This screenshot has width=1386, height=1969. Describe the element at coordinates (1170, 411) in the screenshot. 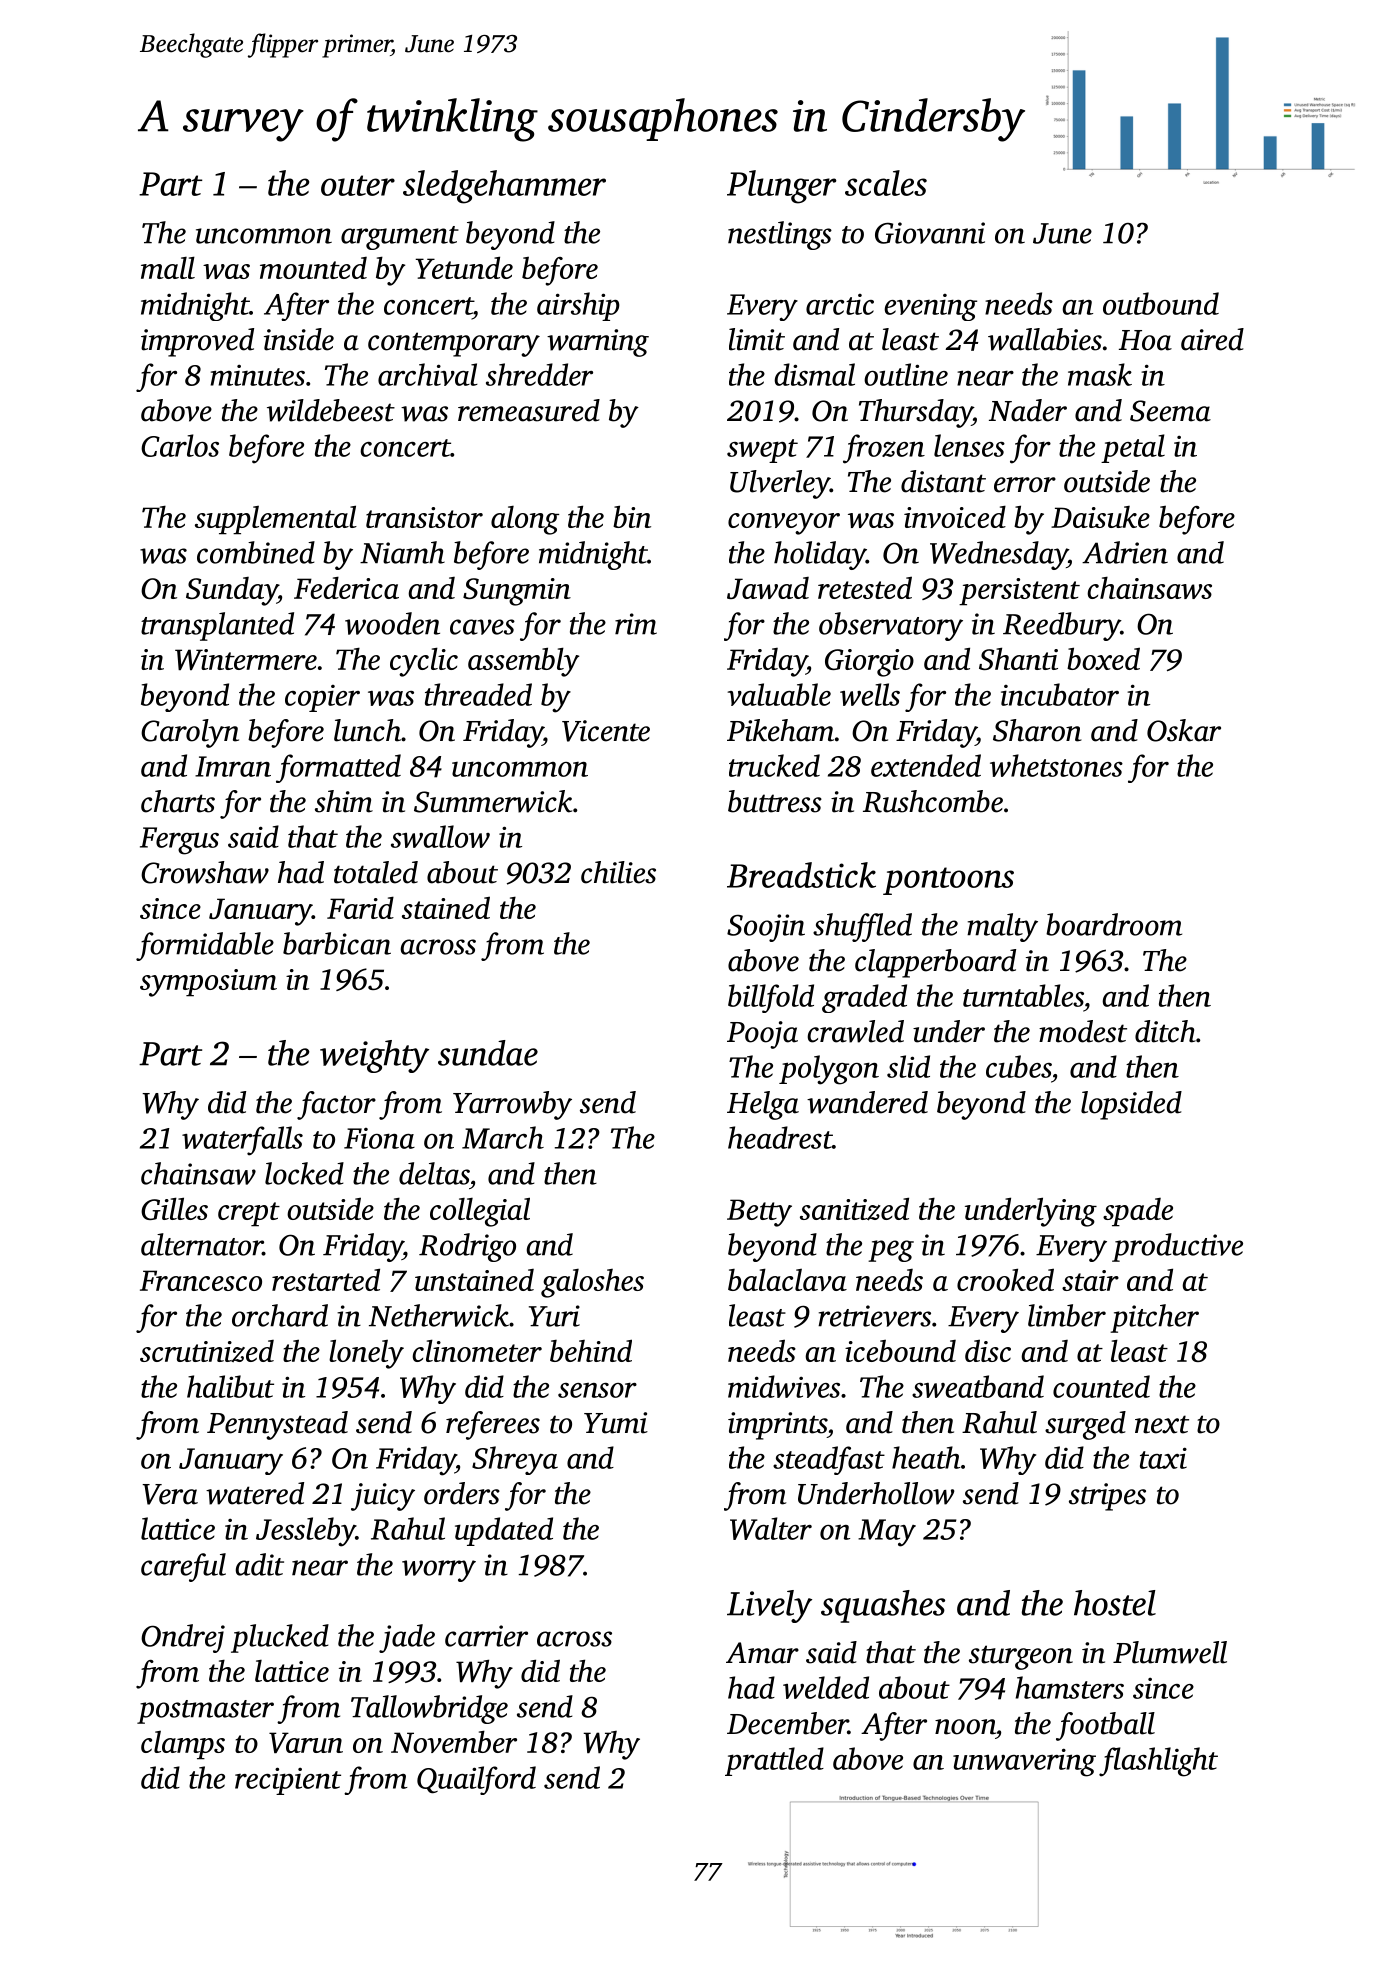

I see `Seema` at that location.
